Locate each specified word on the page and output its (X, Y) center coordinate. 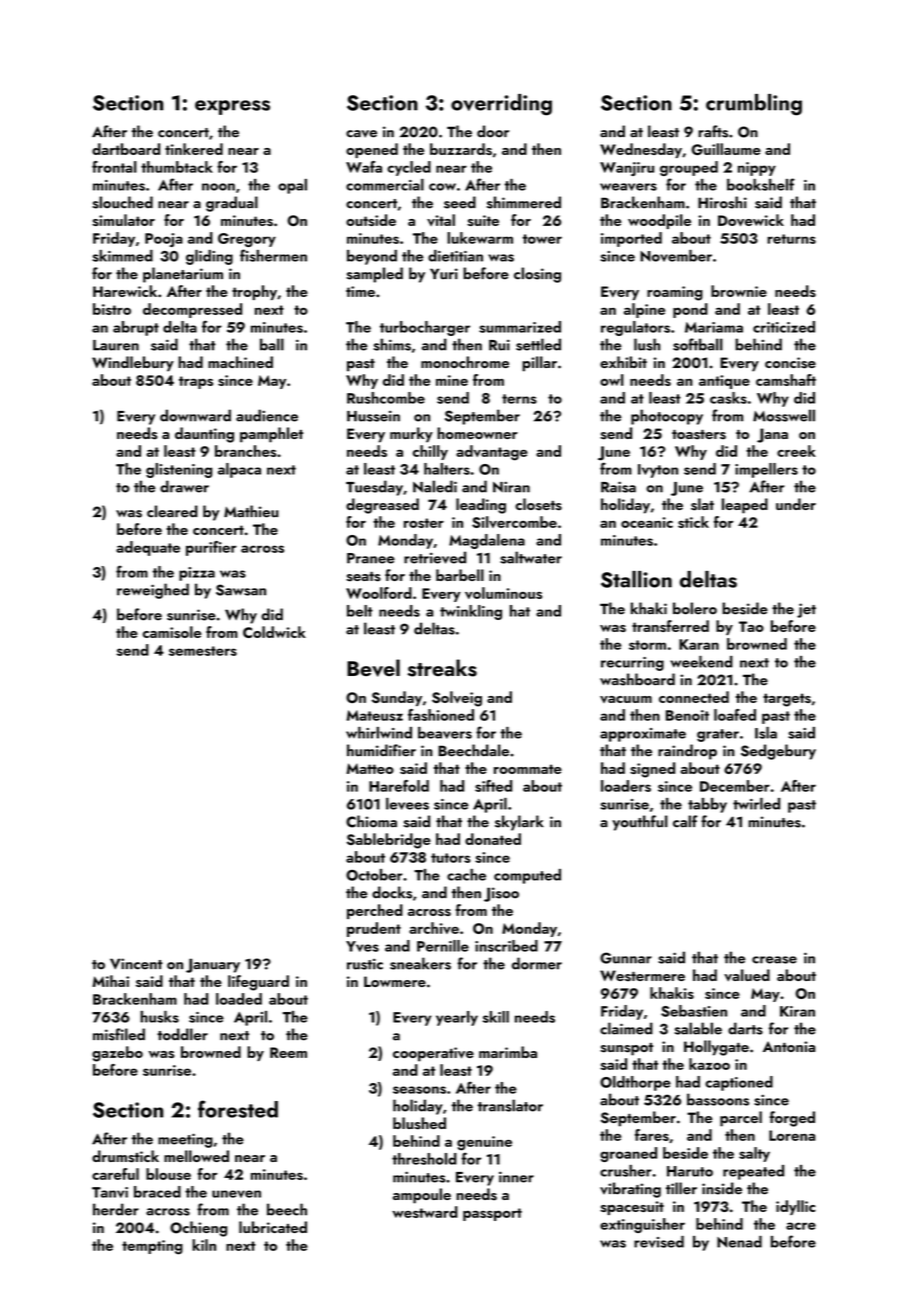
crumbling (754, 105)
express (232, 107)
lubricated (273, 1227)
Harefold (399, 786)
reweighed (153, 591)
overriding (501, 105)
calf (685, 821)
